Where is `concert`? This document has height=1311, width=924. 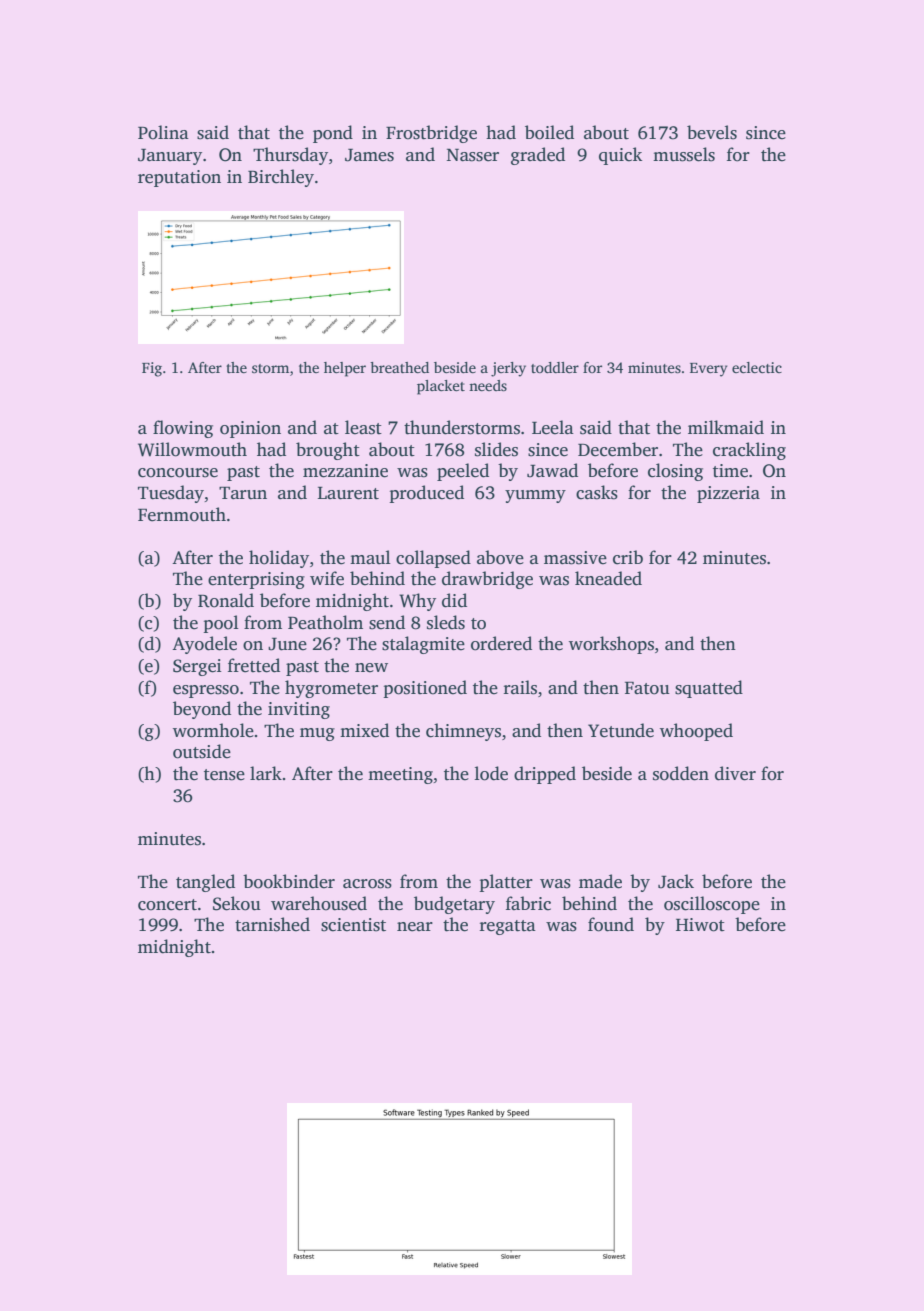 concert is located at coordinates (167, 905).
